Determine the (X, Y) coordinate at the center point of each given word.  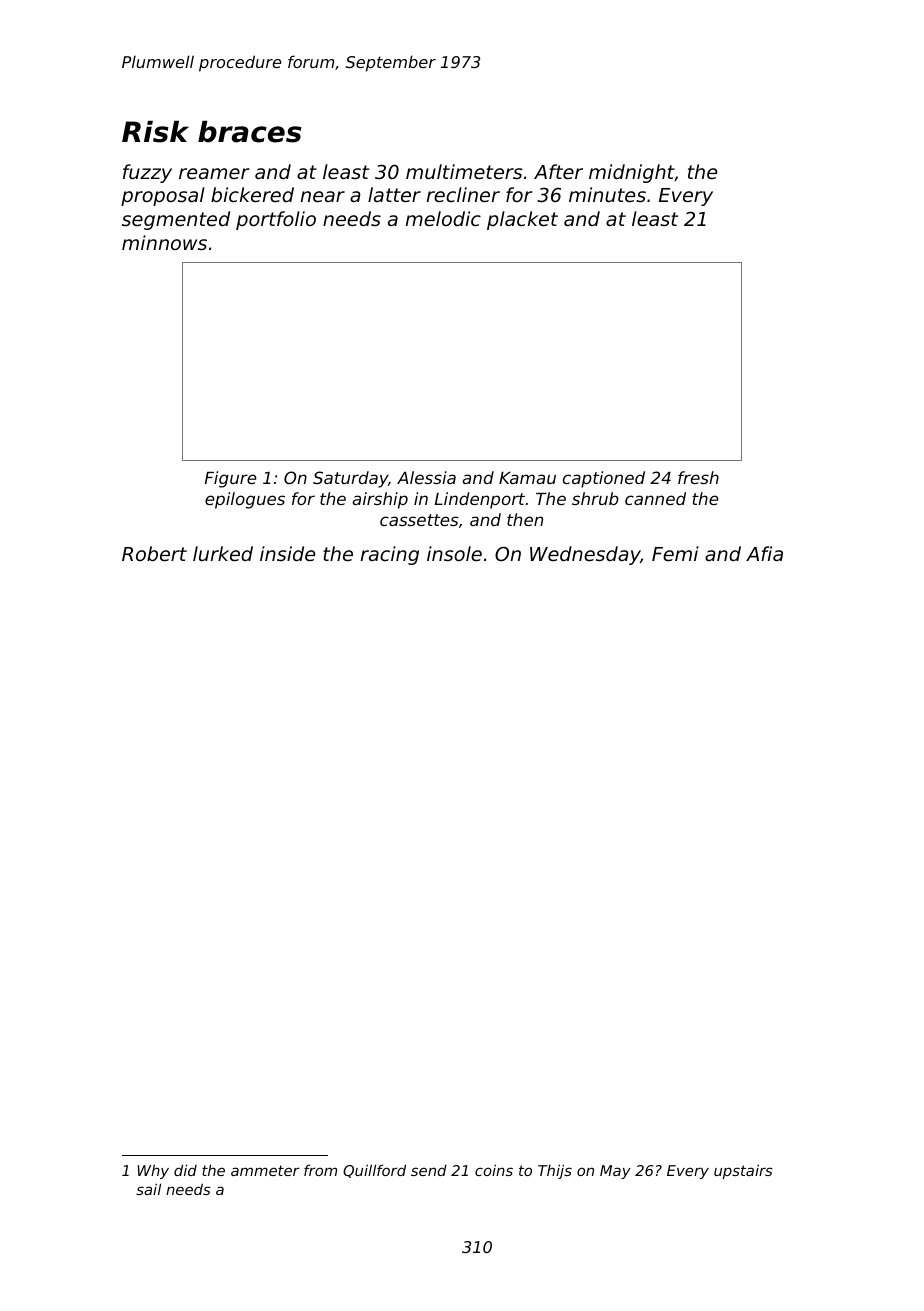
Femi (675, 553)
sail (148, 1189)
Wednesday (585, 555)
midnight (632, 173)
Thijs (555, 1171)
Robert (154, 553)
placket (522, 220)
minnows (164, 242)
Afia (764, 553)
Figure (231, 479)
